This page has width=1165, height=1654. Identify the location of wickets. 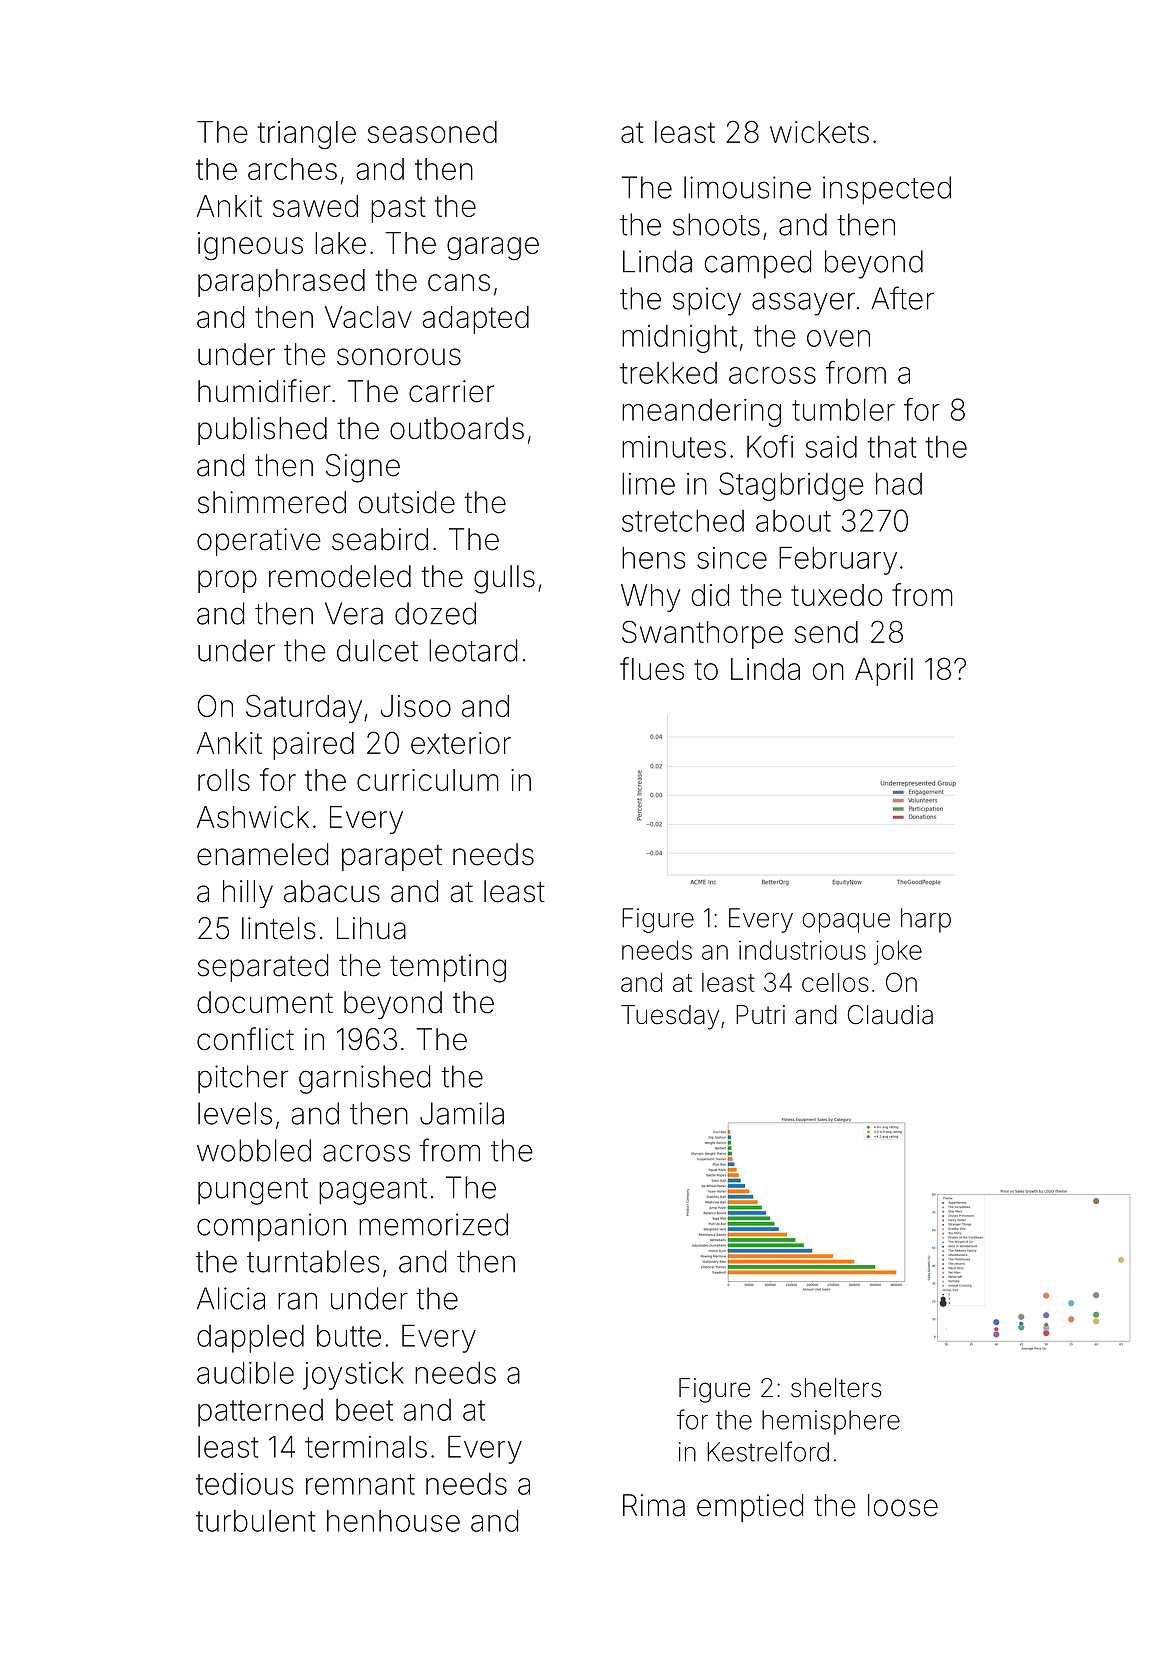
(819, 132).
